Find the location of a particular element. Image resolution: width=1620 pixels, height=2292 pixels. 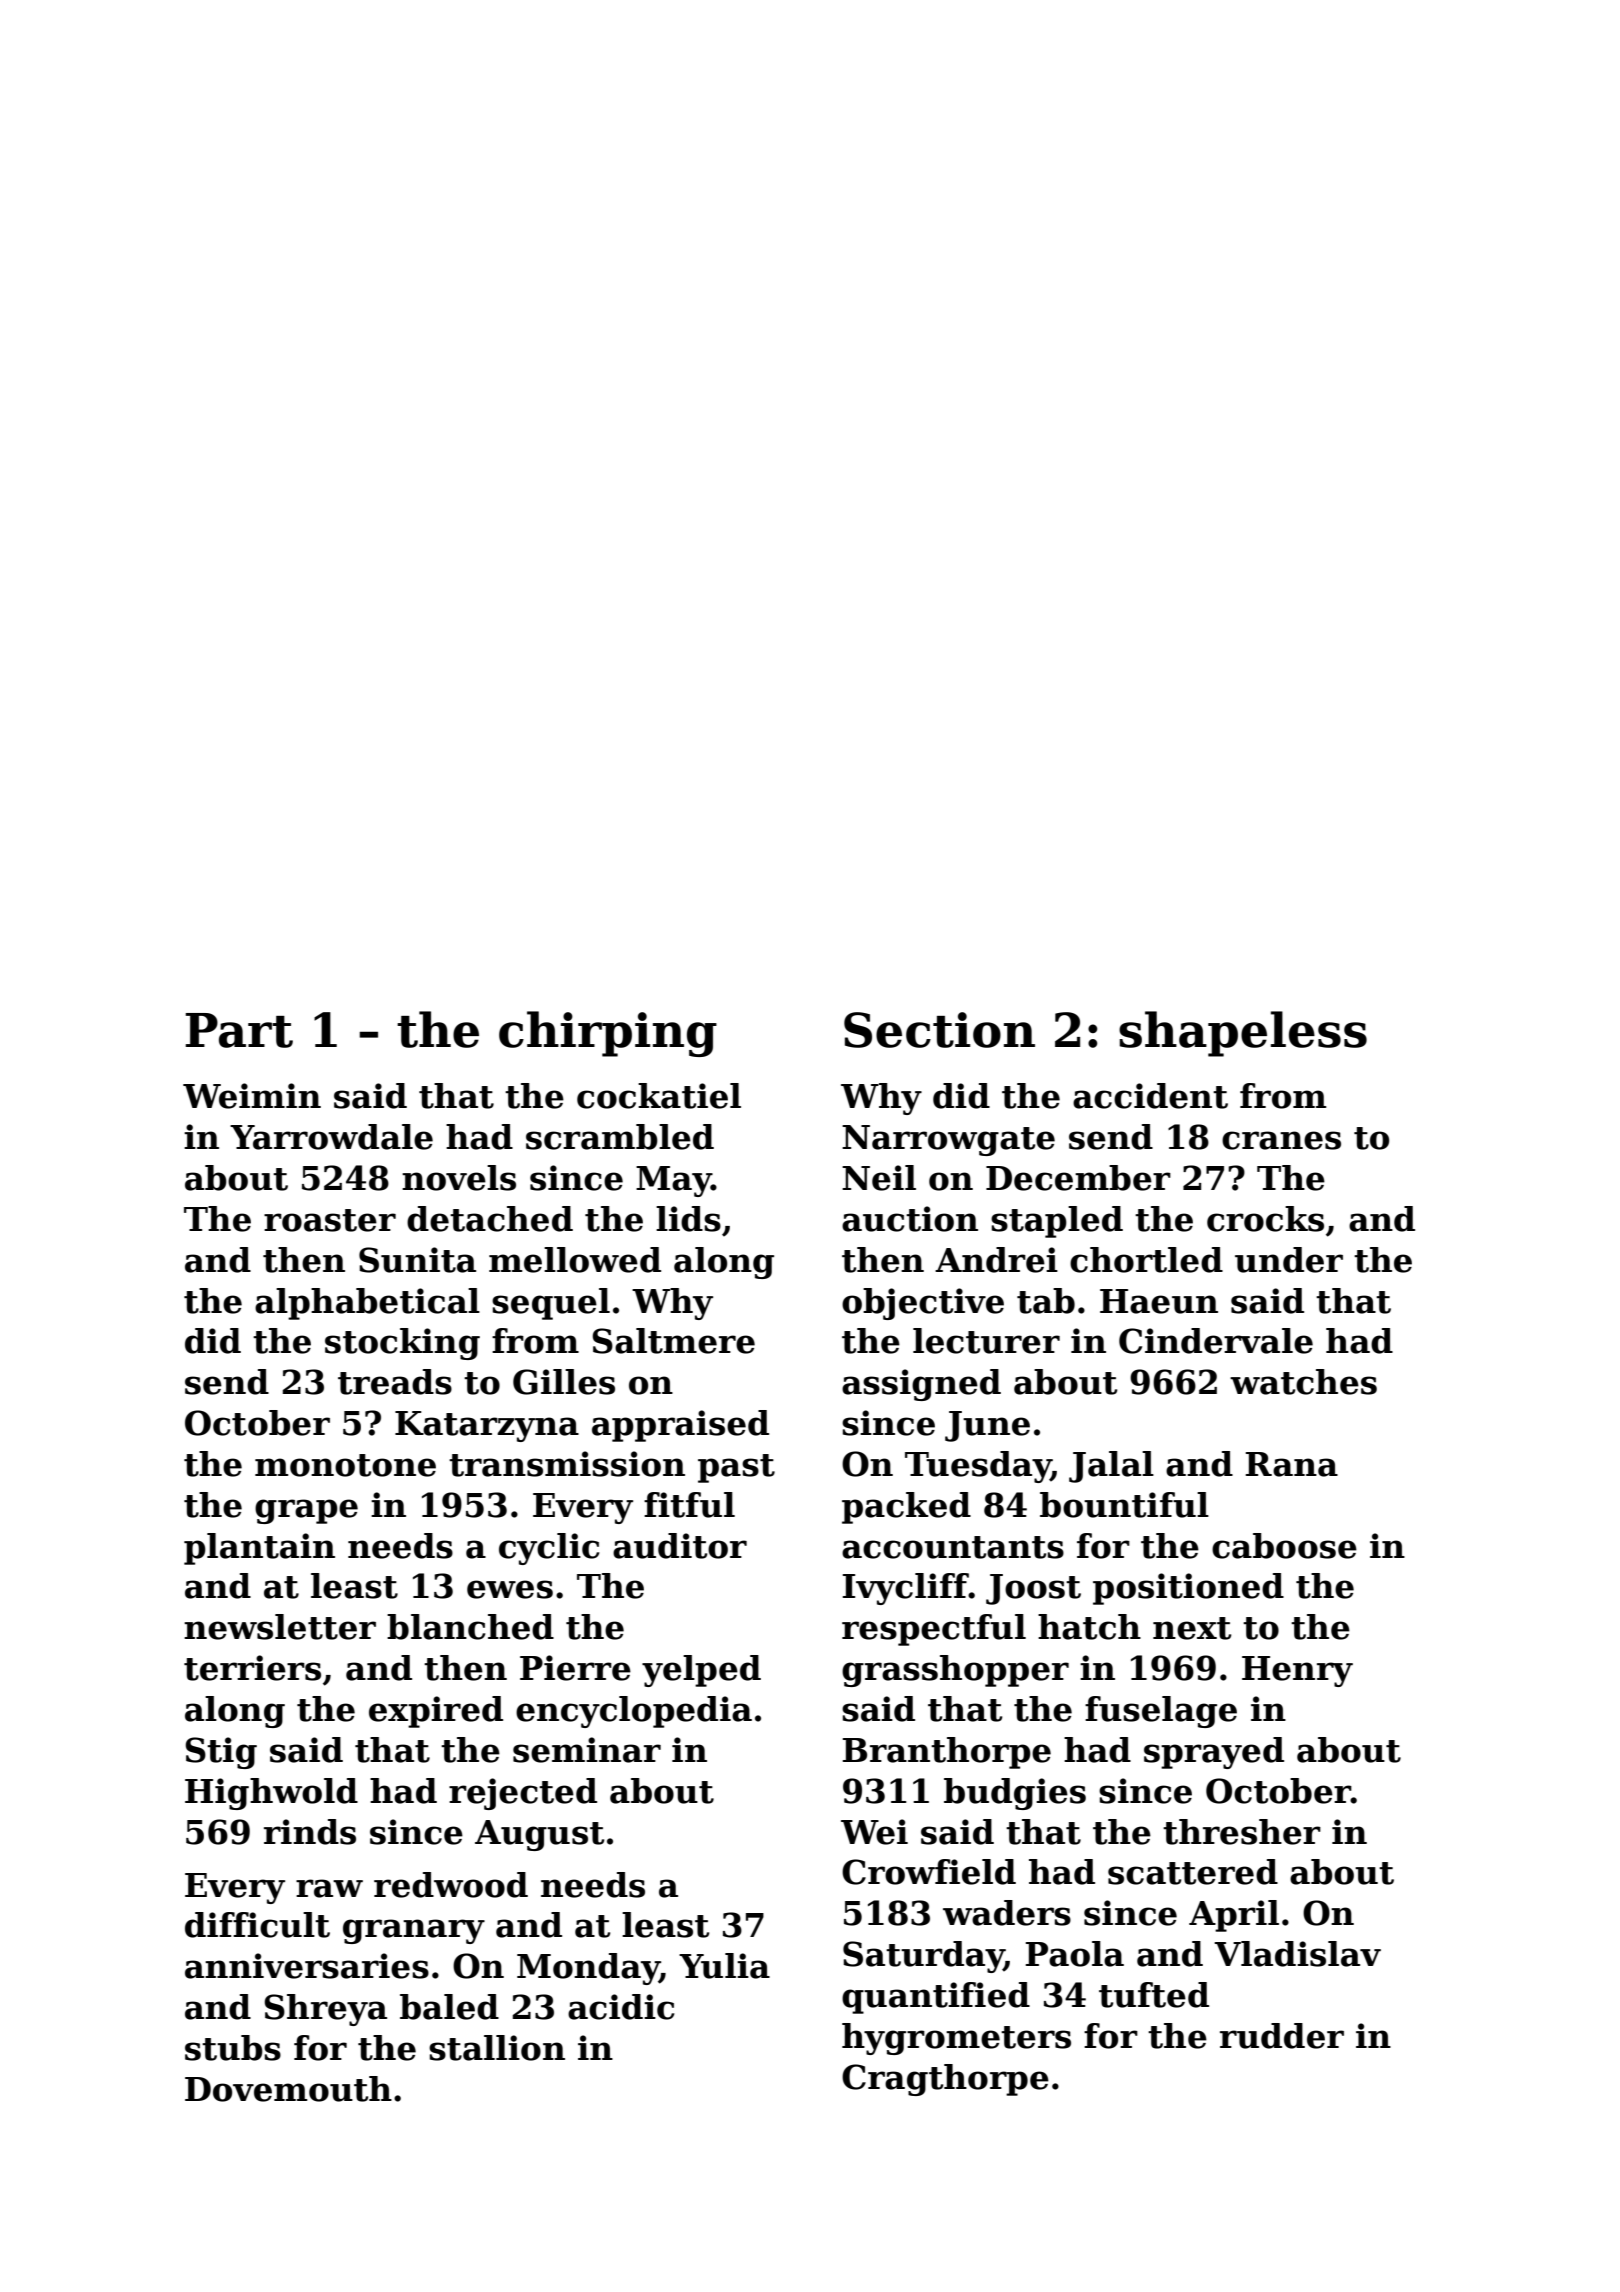

rejected is located at coordinates (523, 1794).
